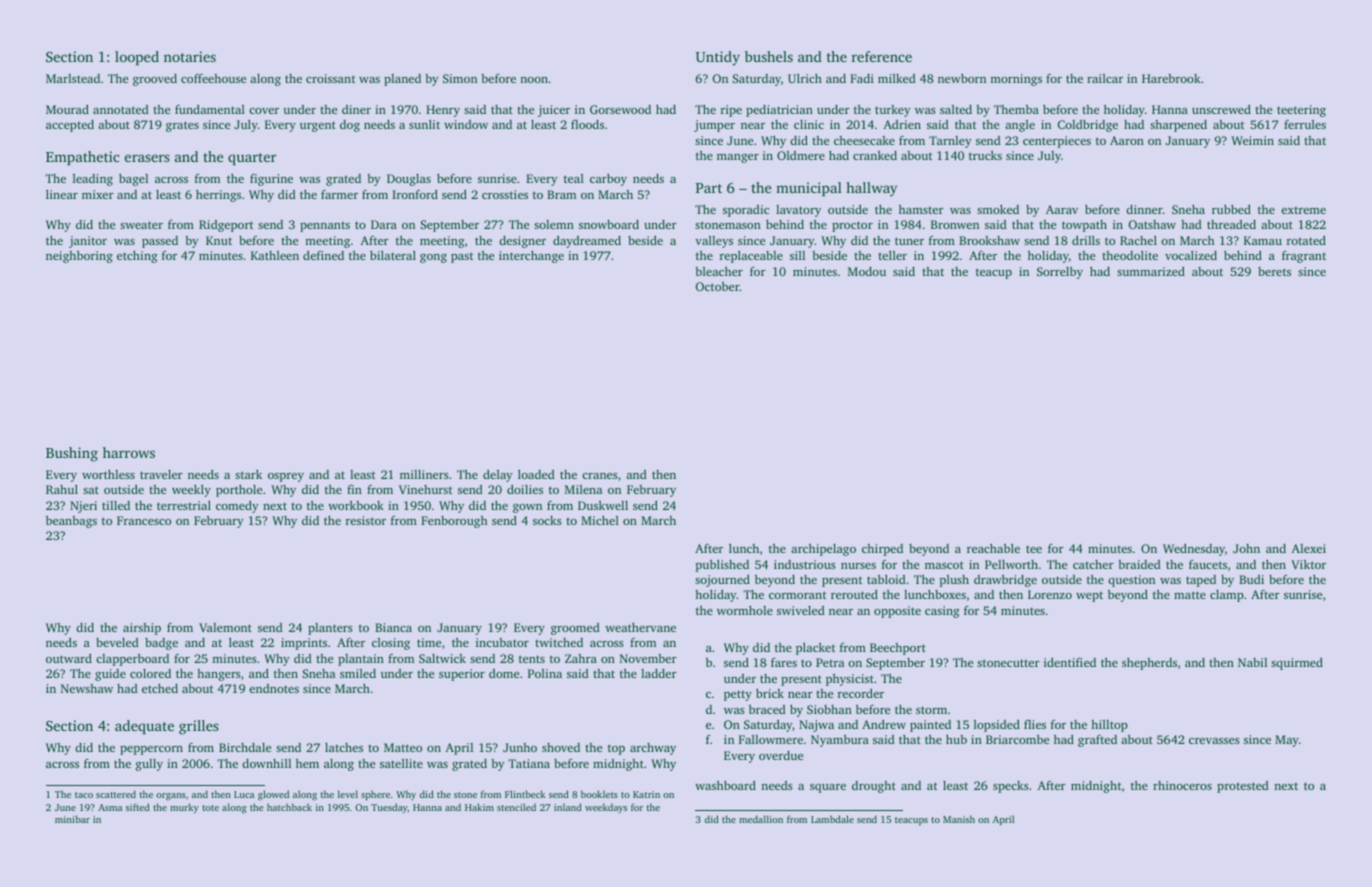  Describe the element at coordinates (384, 224) in the image. I see `Dara` at that location.
